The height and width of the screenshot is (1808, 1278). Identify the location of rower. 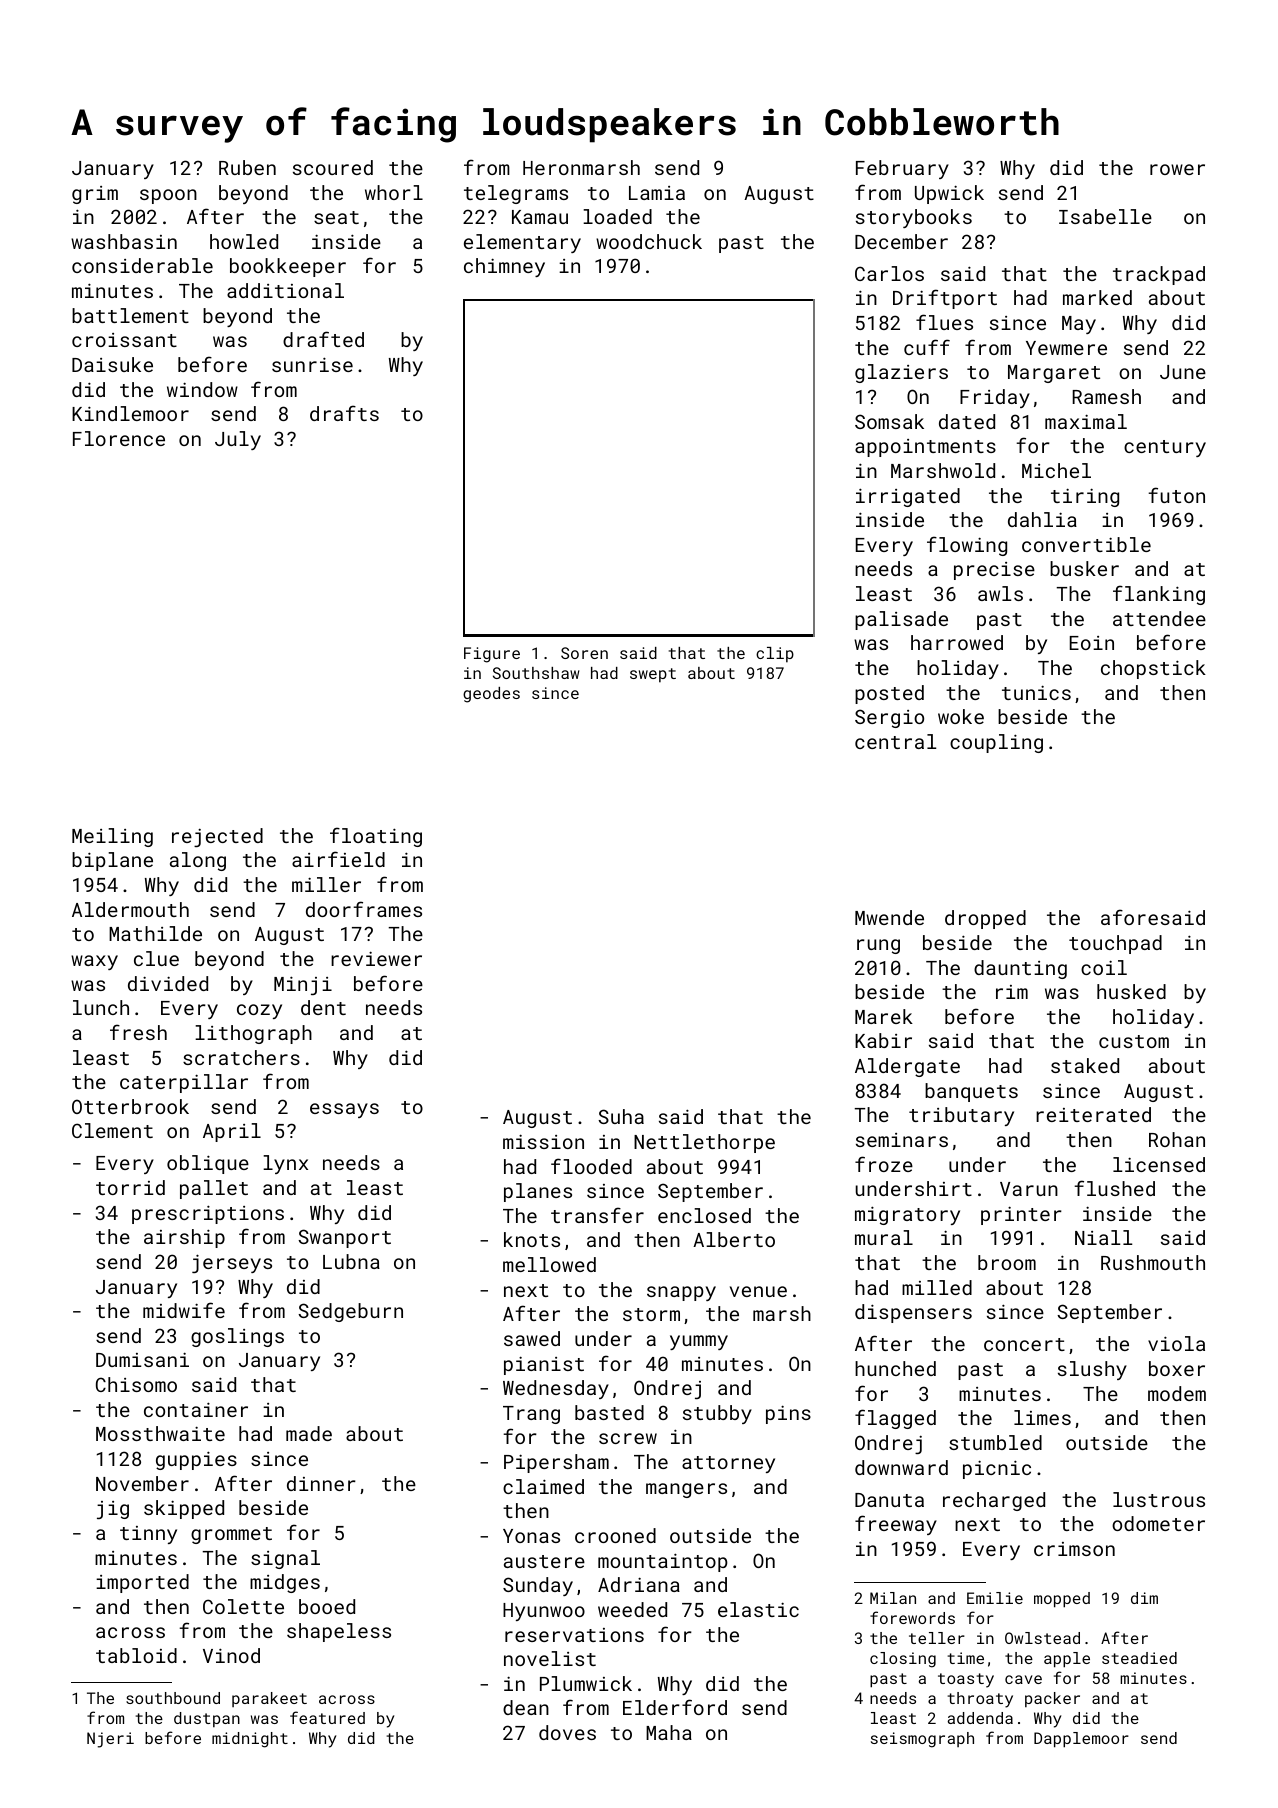
(1177, 169).
